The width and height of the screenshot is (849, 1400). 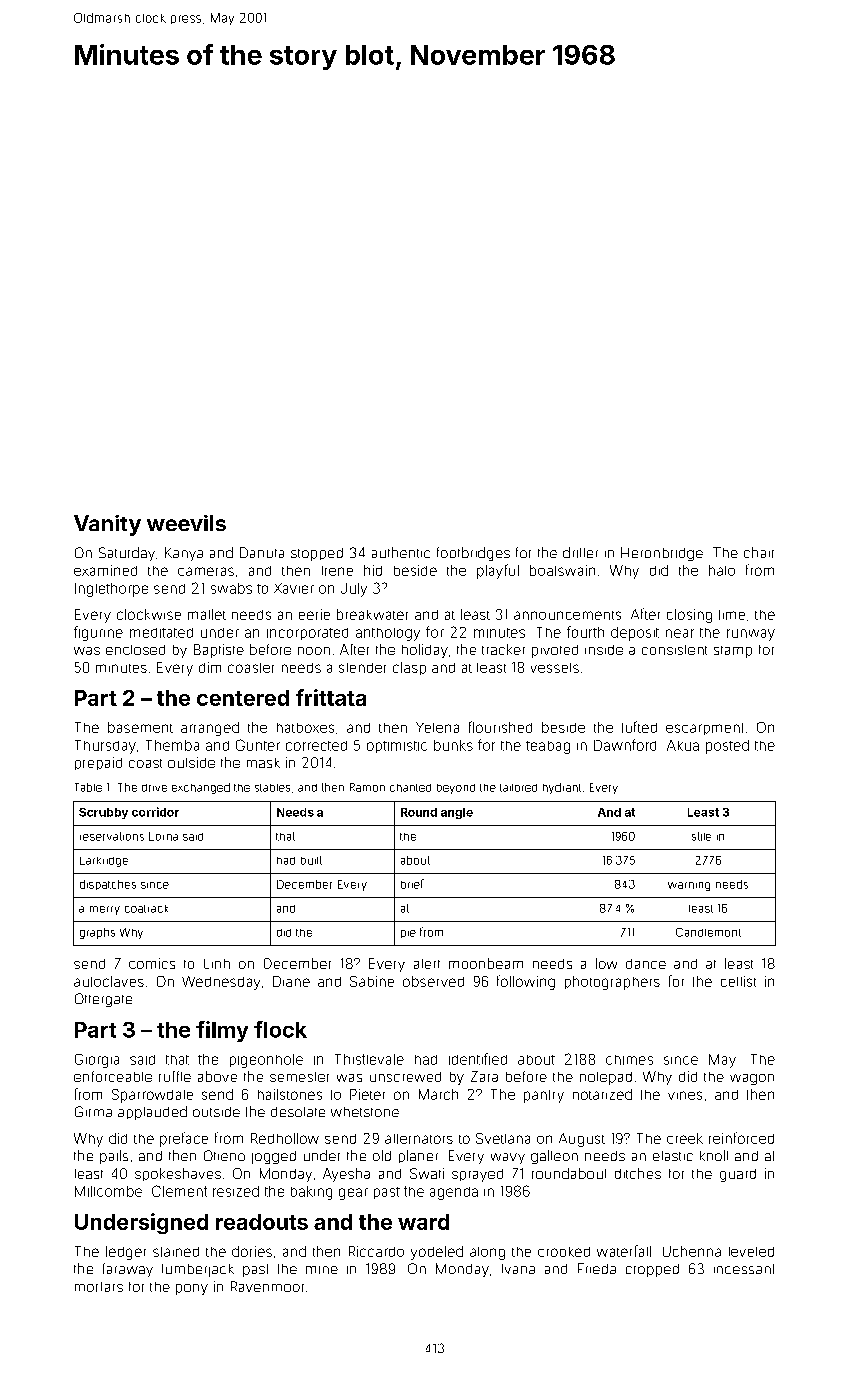 I want to click on time, so click(x=732, y=615).
